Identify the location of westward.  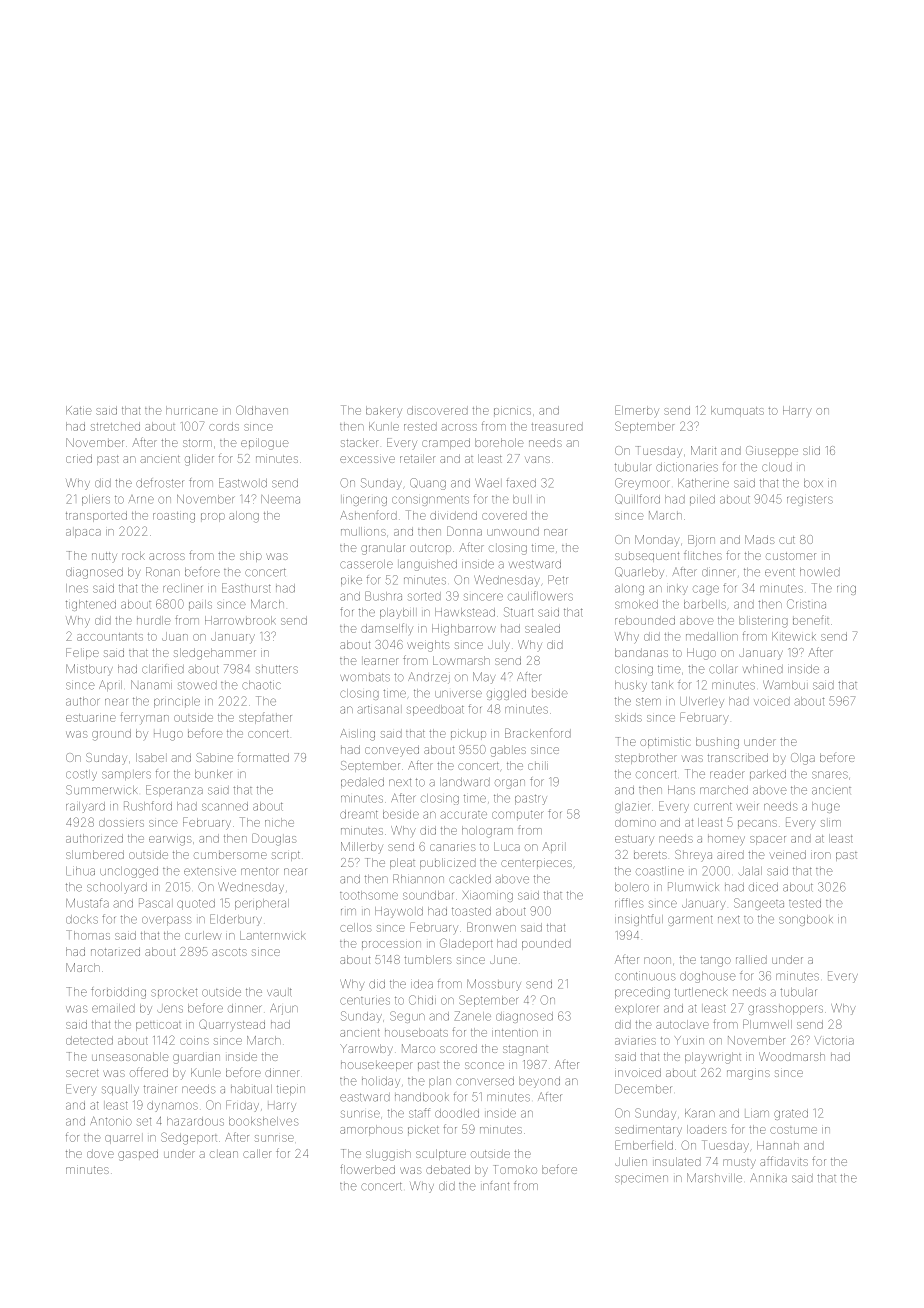
(535, 564).
